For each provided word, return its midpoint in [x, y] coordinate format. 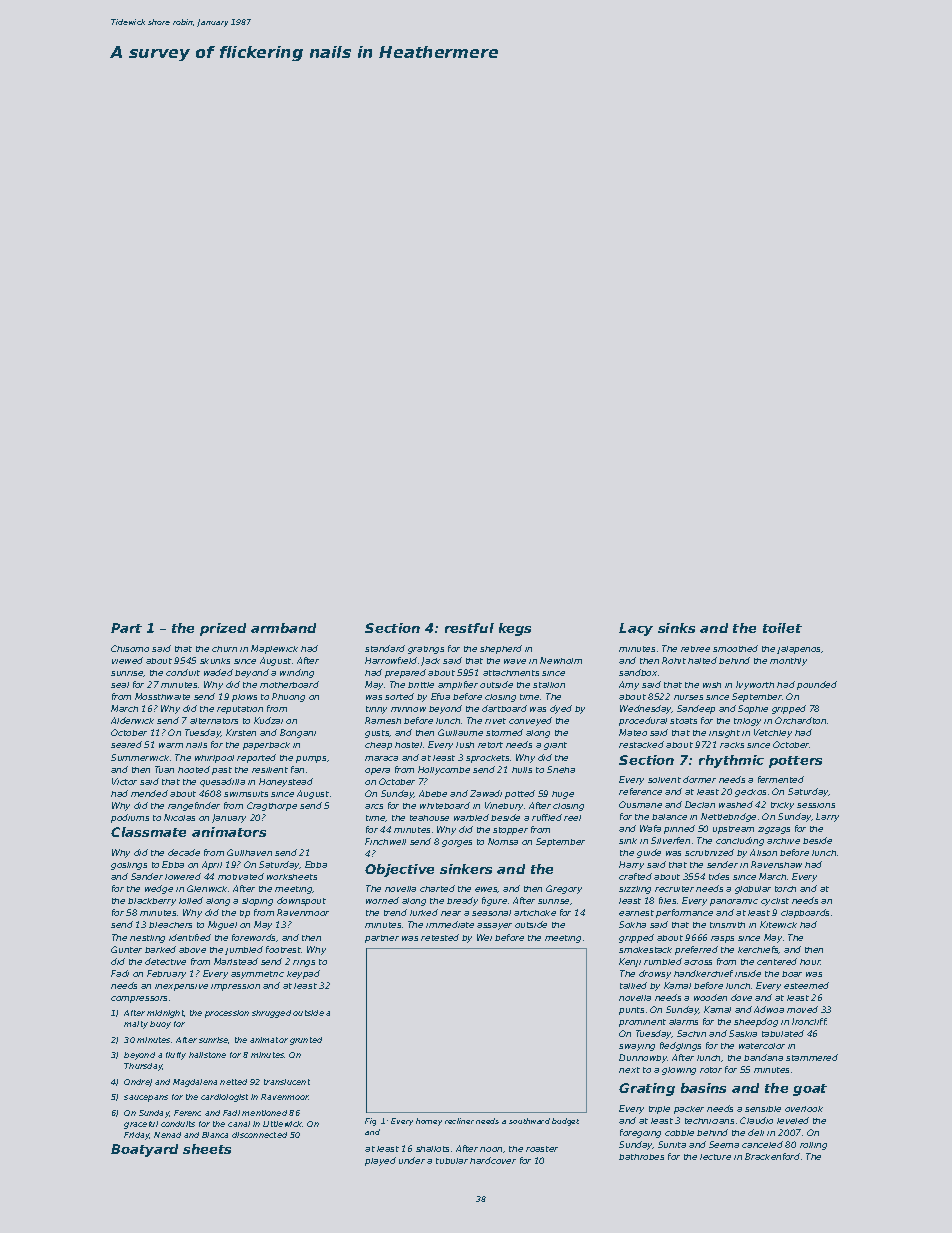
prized [223, 629]
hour [810, 962]
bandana [763, 1057]
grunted [306, 1041]
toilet [782, 628]
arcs [374, 806]
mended [149, 793]
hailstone [207, 1055]
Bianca [215, 1135]
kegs [515, 629]
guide [649, 853]
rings [304, 963]
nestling [147, 939]
